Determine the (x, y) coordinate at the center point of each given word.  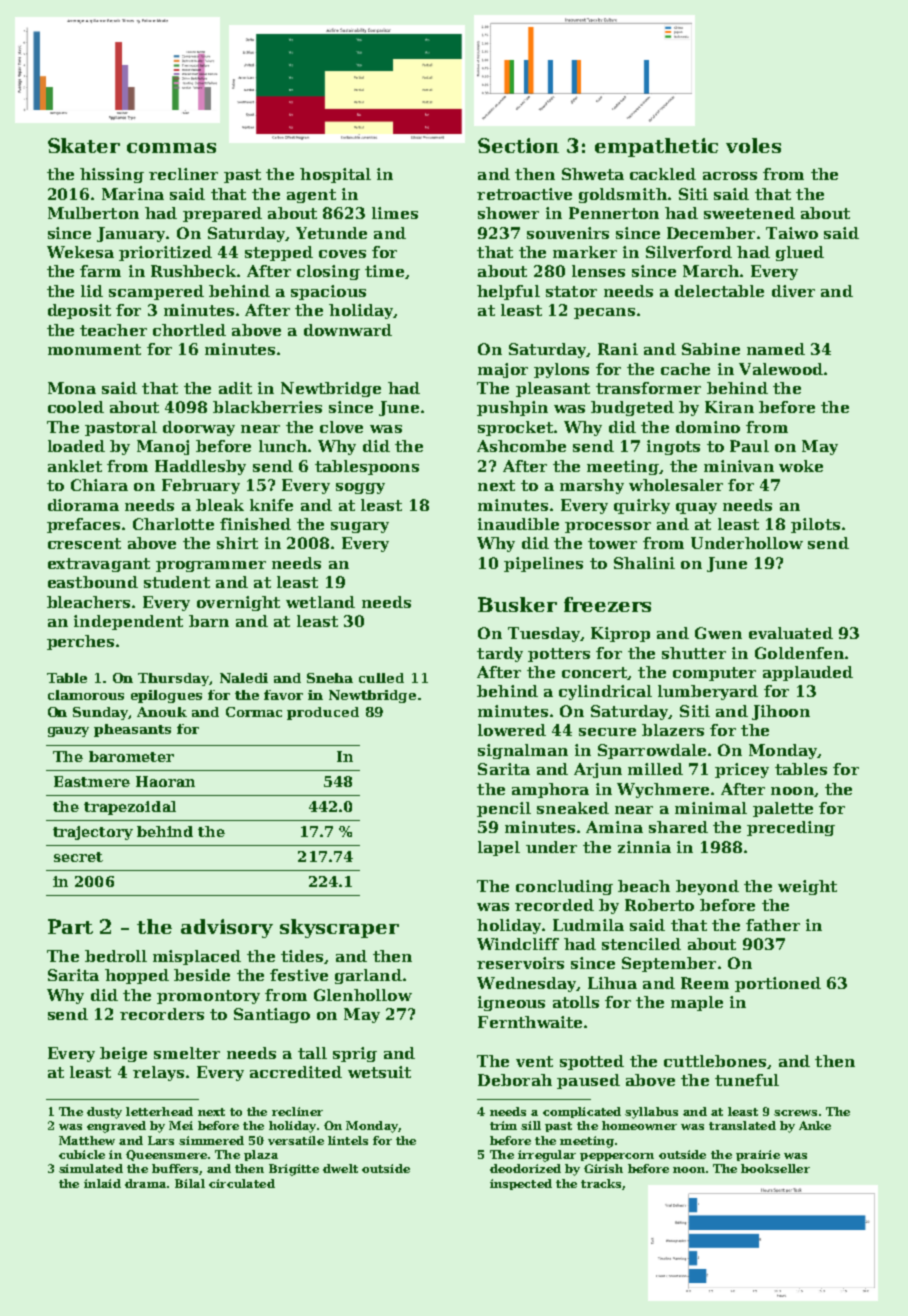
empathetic (656, 147)
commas (171, 148)
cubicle (82, 1154)
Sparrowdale (652, 751)
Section (518, 145)
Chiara (99, 485)
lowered (512, 730)
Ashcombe (521, 446)
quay (696, 508)
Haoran (165, 781)
